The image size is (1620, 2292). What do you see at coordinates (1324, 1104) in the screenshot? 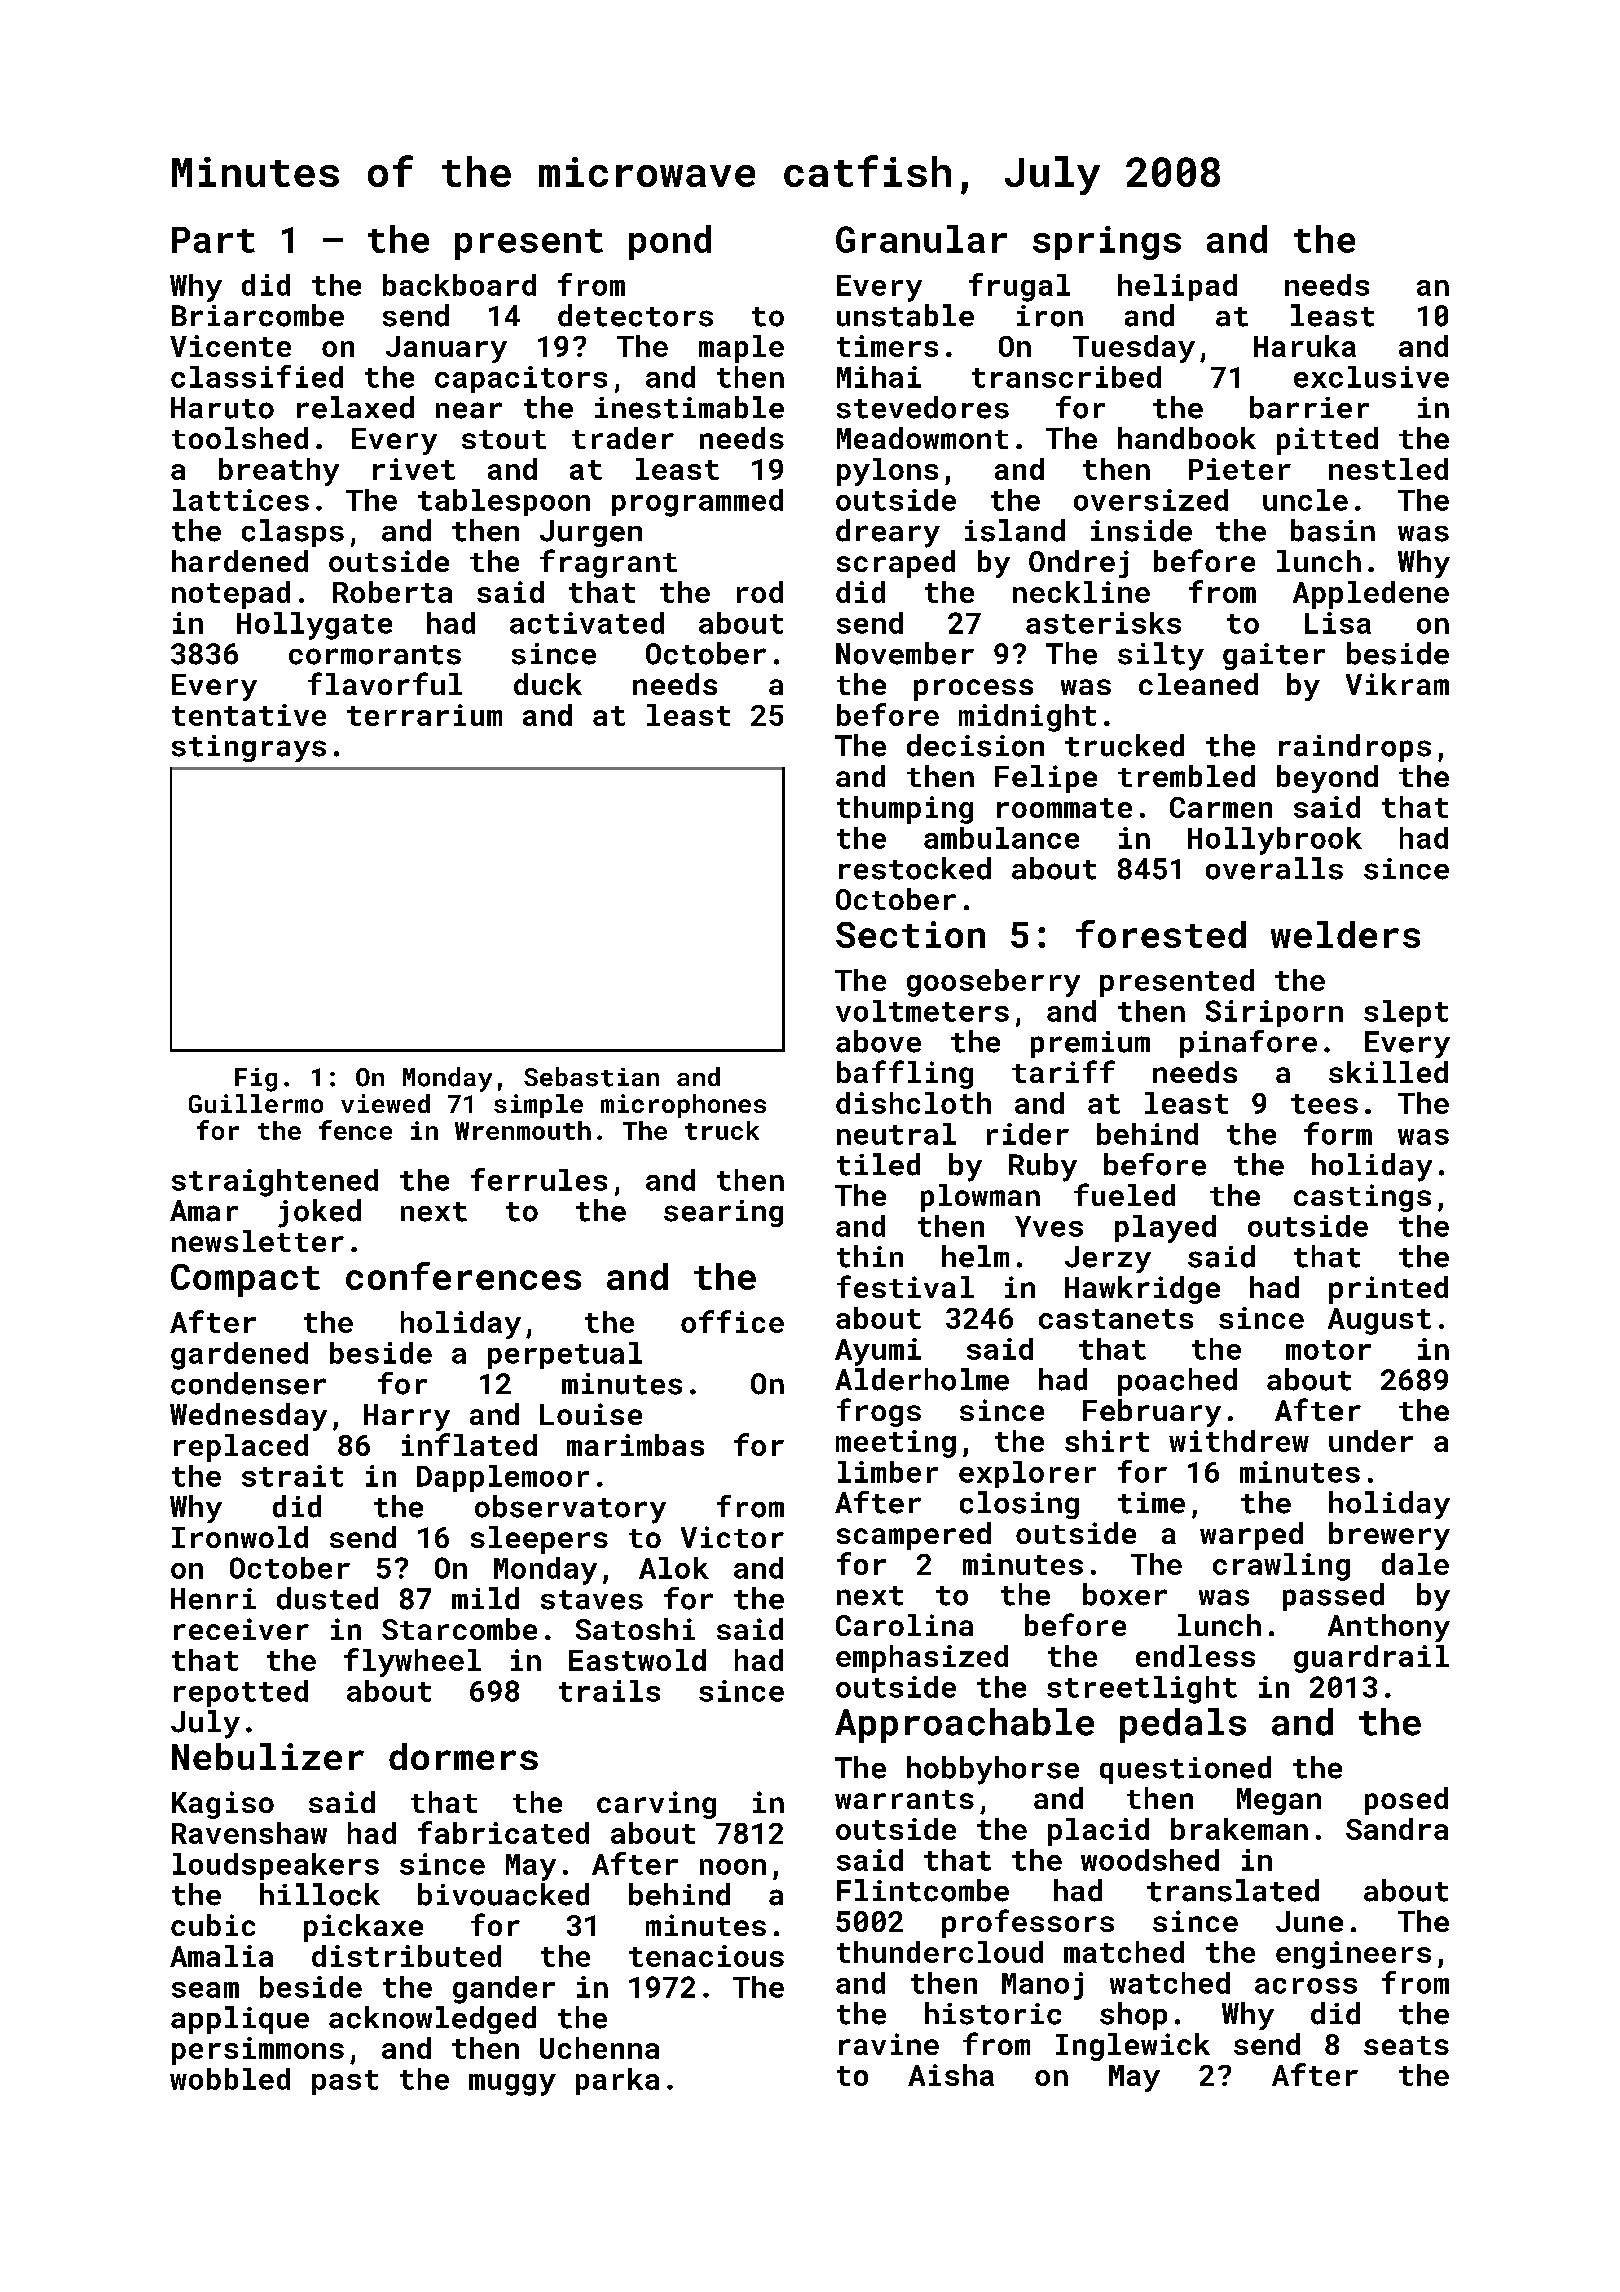
I see `tees` at bounding box center [1324, 1104].
